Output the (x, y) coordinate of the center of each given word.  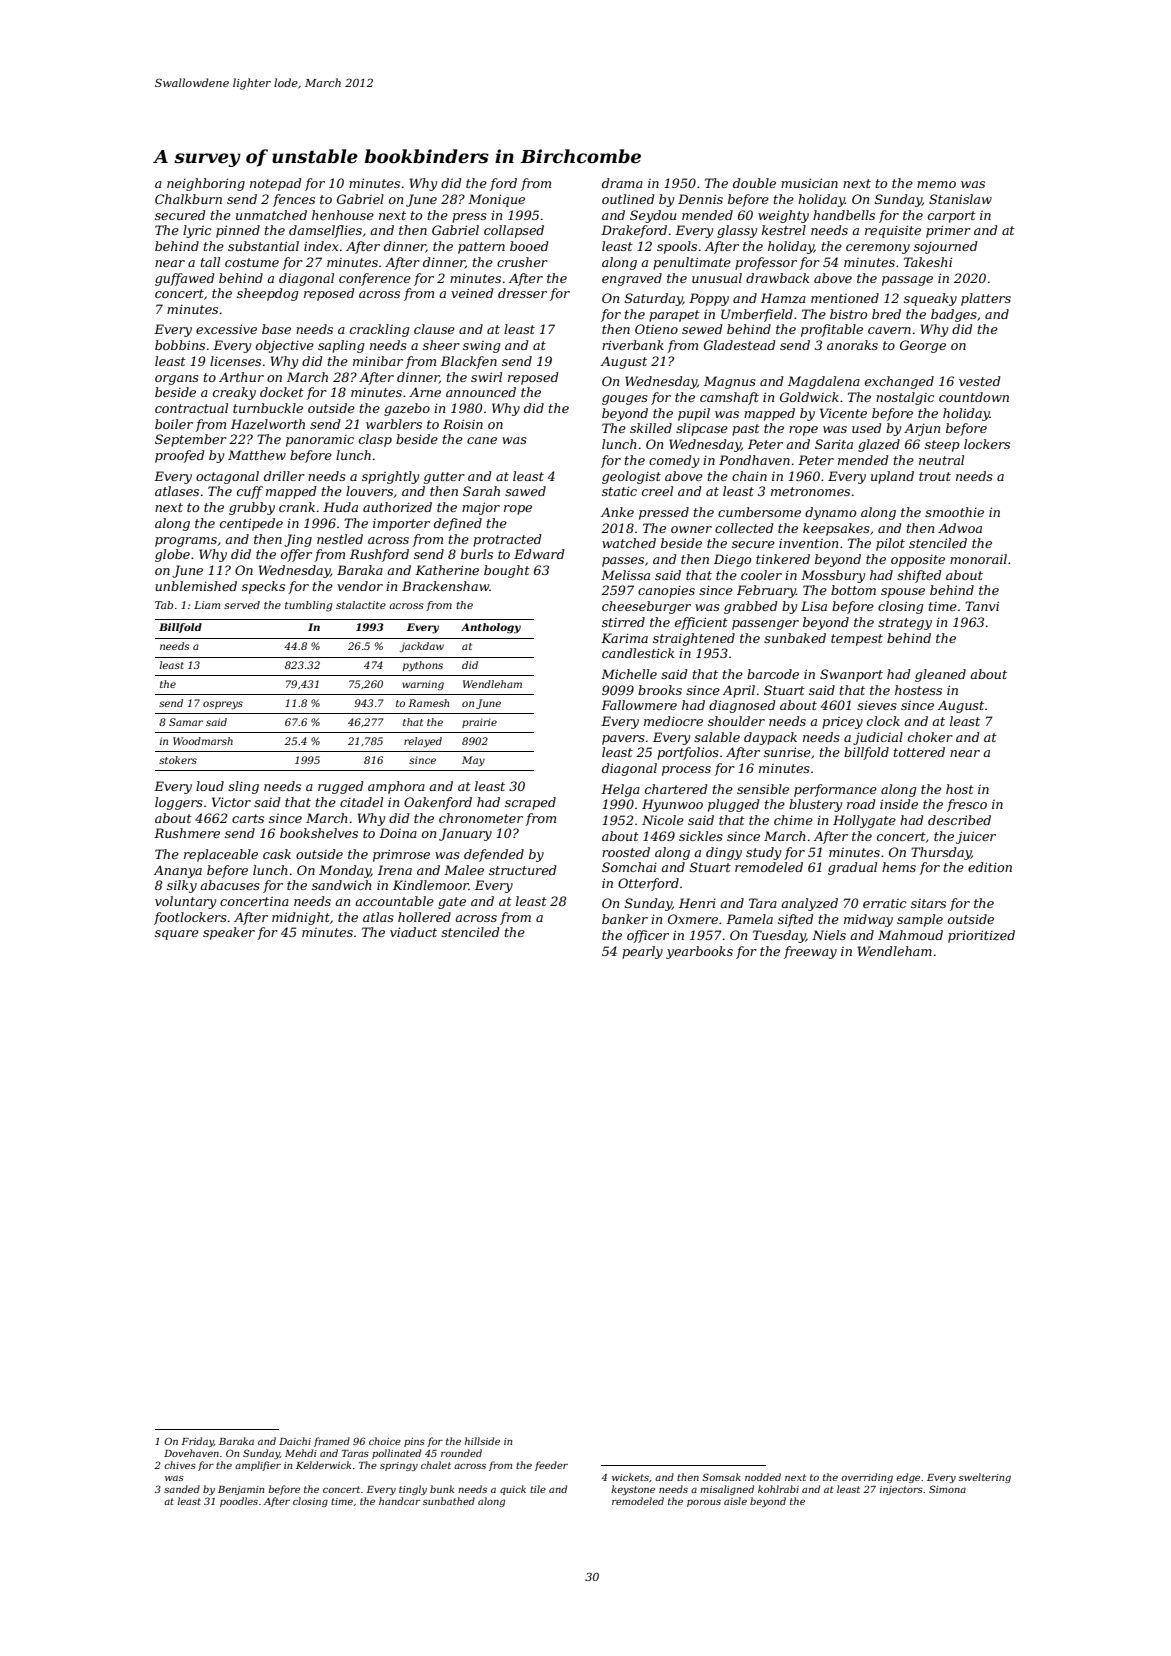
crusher (522, 262)
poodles (239, 1502)
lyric (197, 231)
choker (930, 737)
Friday (197, 1442)
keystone (633, 1490)
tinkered (783, 559)
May (473, 761)
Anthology (491, 628)
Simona (947, 1489)
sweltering (985, 1478)
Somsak (721, 1477)
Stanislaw (960, 199)
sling (243, 787)
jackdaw (422, 647)
